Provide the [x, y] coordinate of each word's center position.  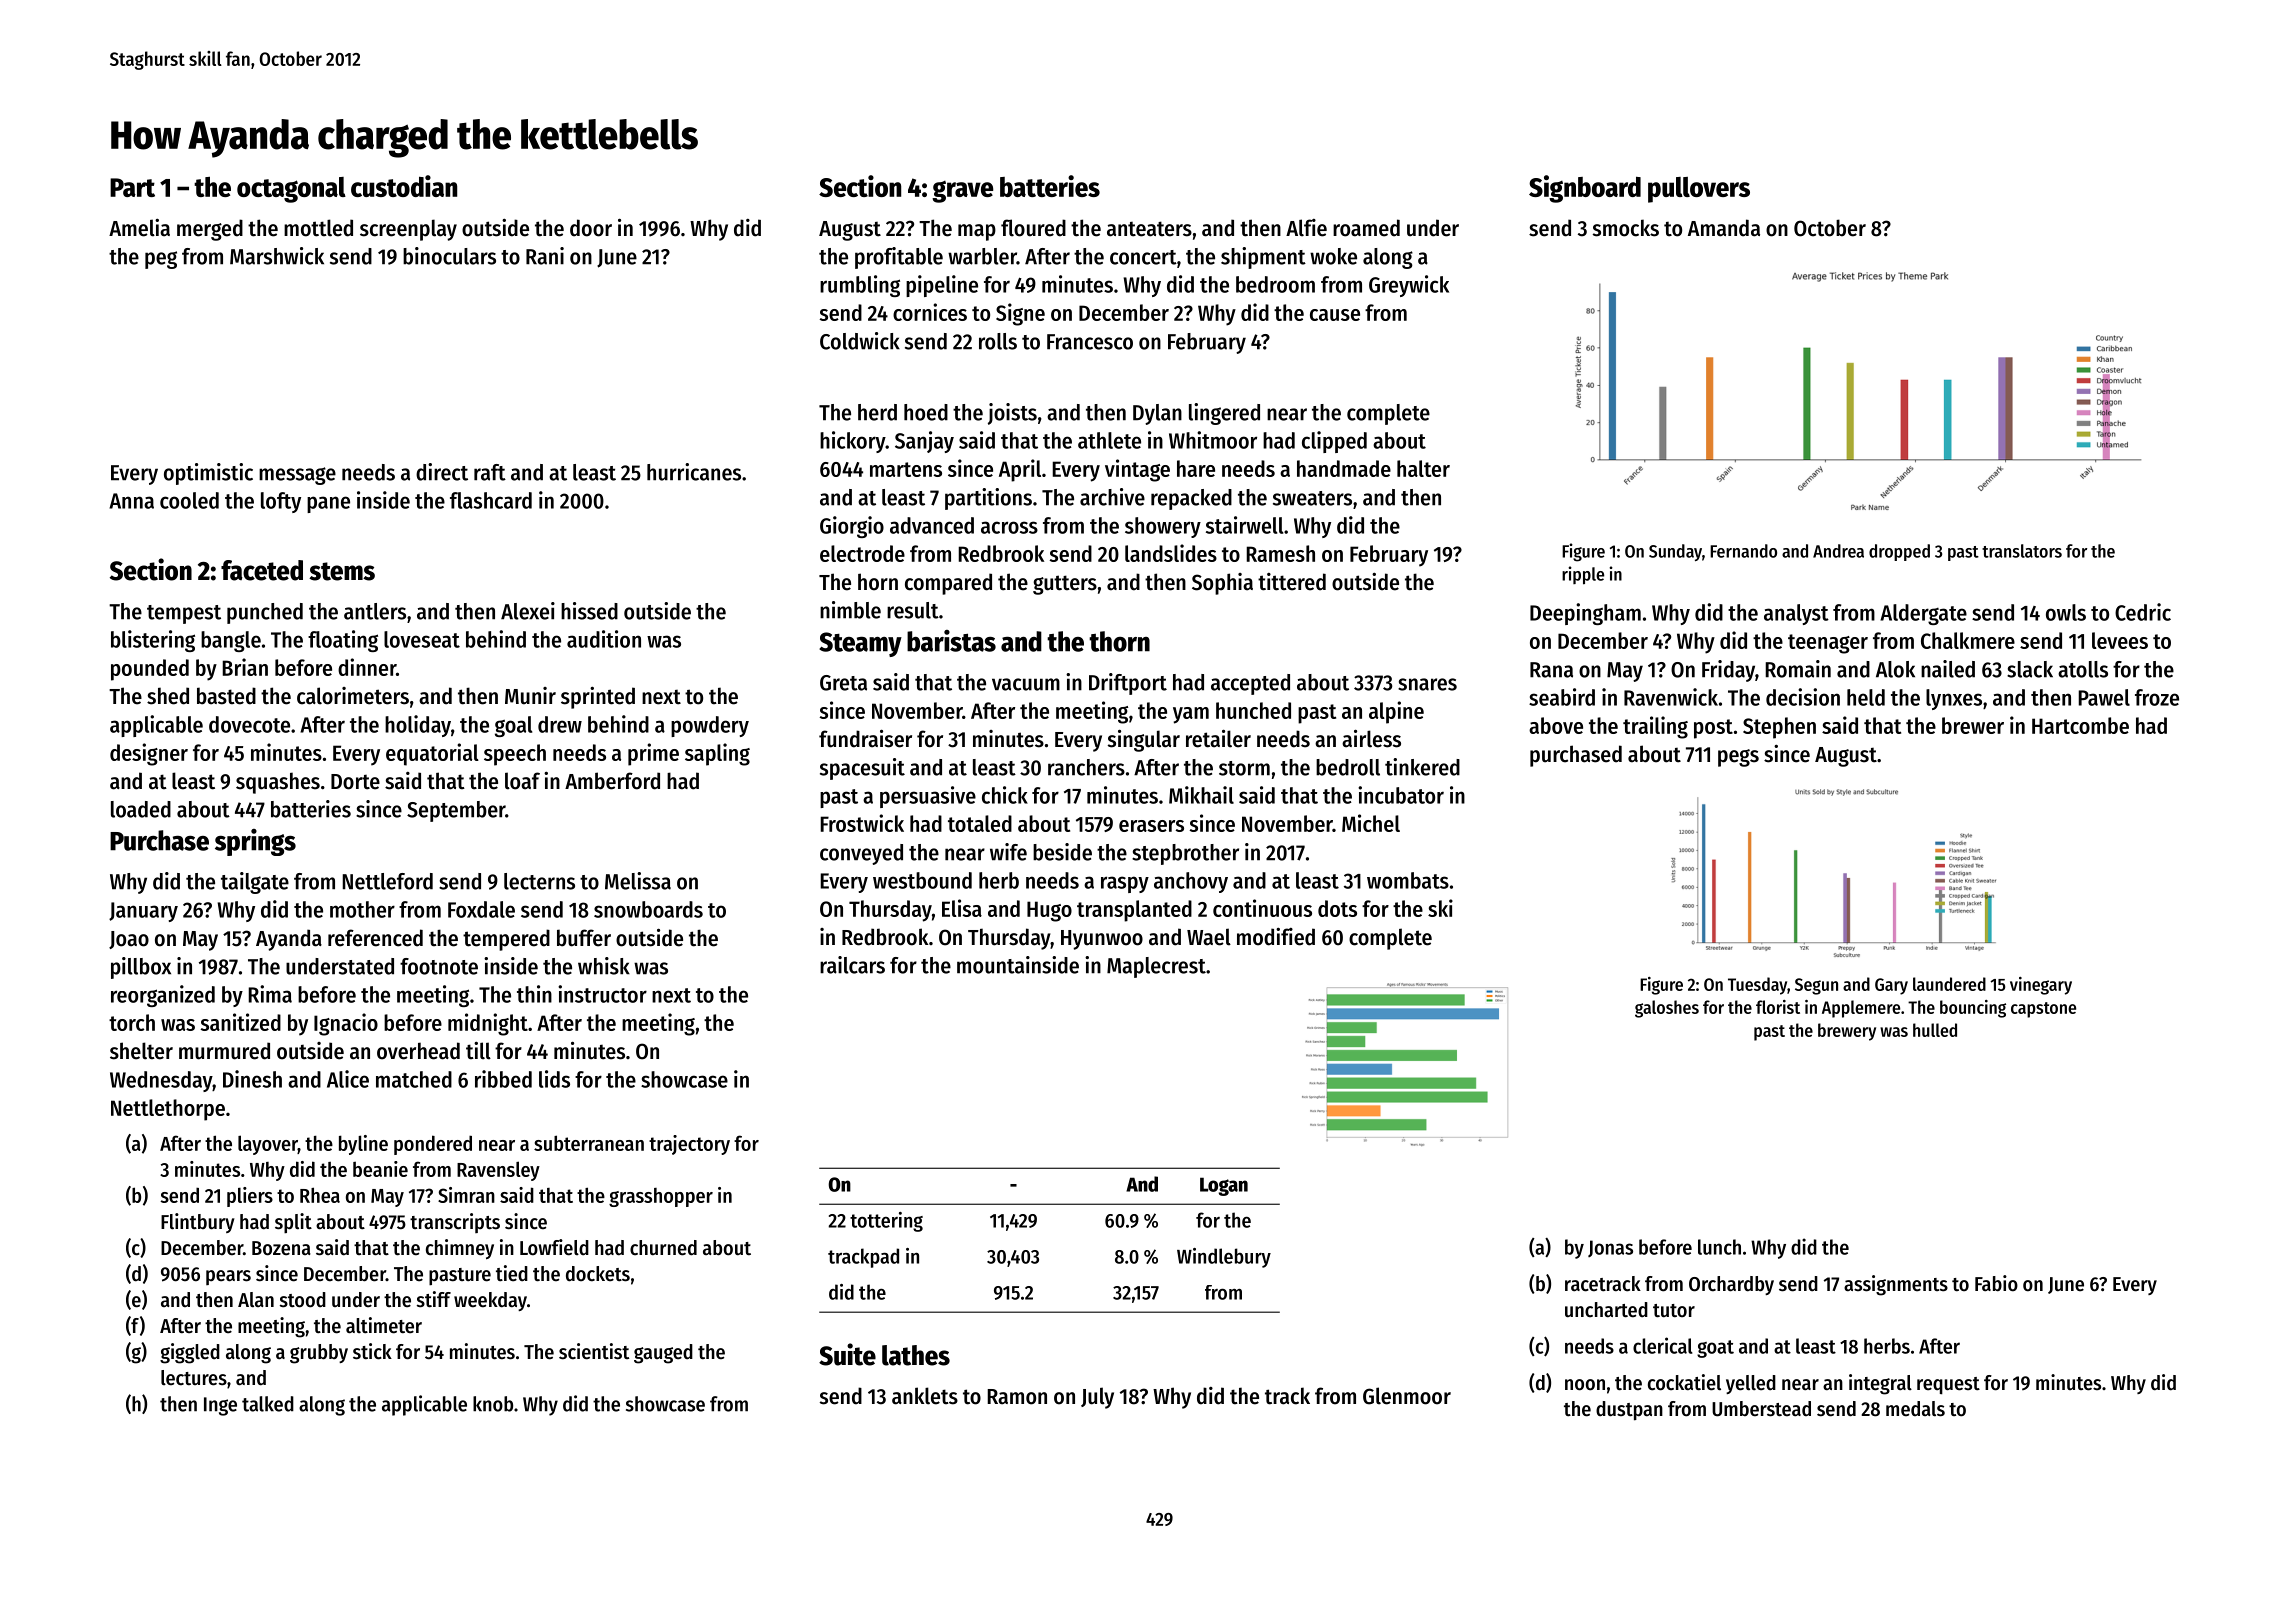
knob [493, 1404]
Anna [131, 501]
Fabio [1996, 1283]
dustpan [1629, 1411]
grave [962, 192]
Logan [1224, 1186]
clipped [1334, 442]
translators [2022, 551]
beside [1062, 852]
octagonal [291, 190]
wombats [1408, 880]
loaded [141, 809]
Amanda [1724, 228]
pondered [433, 1145]
